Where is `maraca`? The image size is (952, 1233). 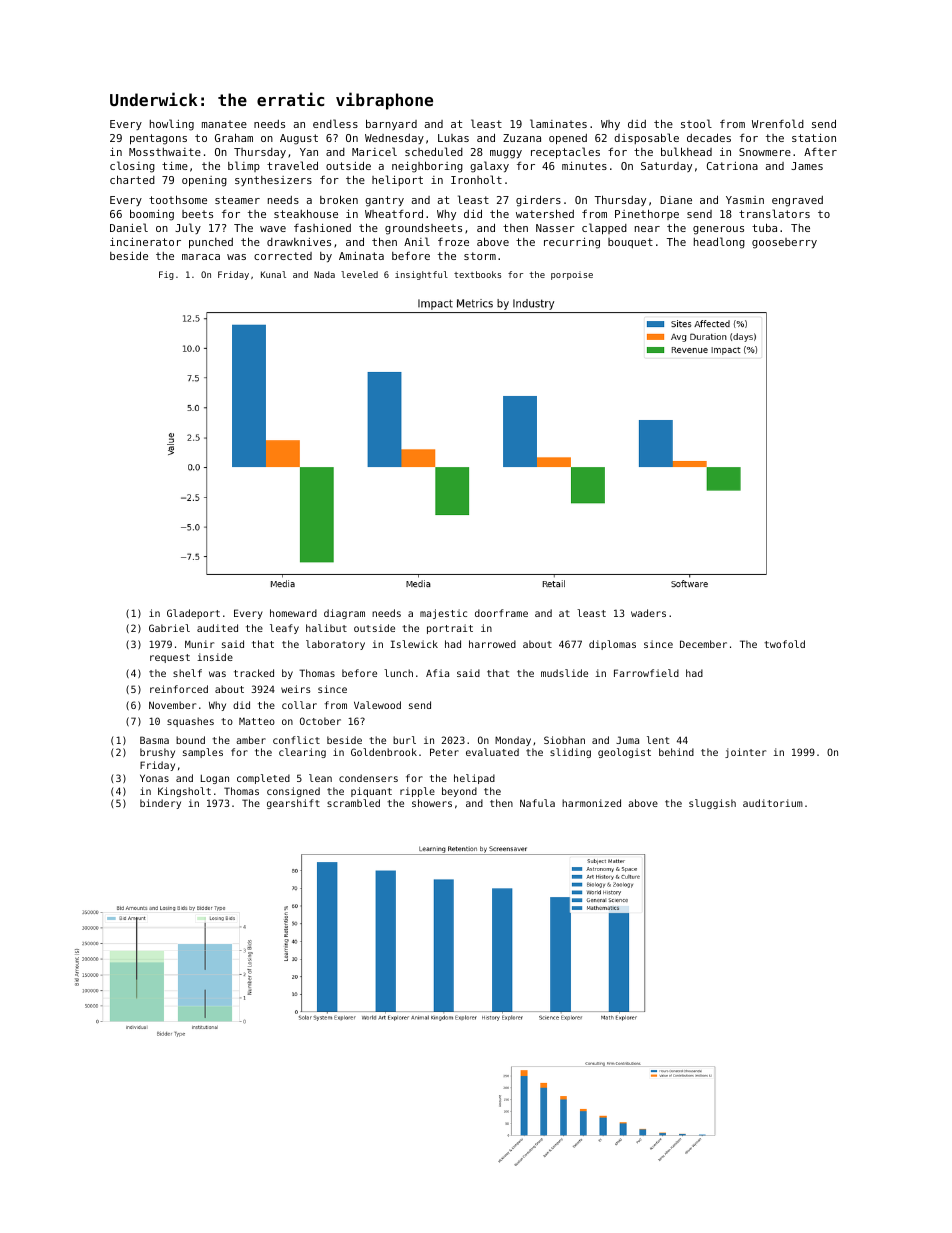
maraca is located at coordinates (201, 257).
